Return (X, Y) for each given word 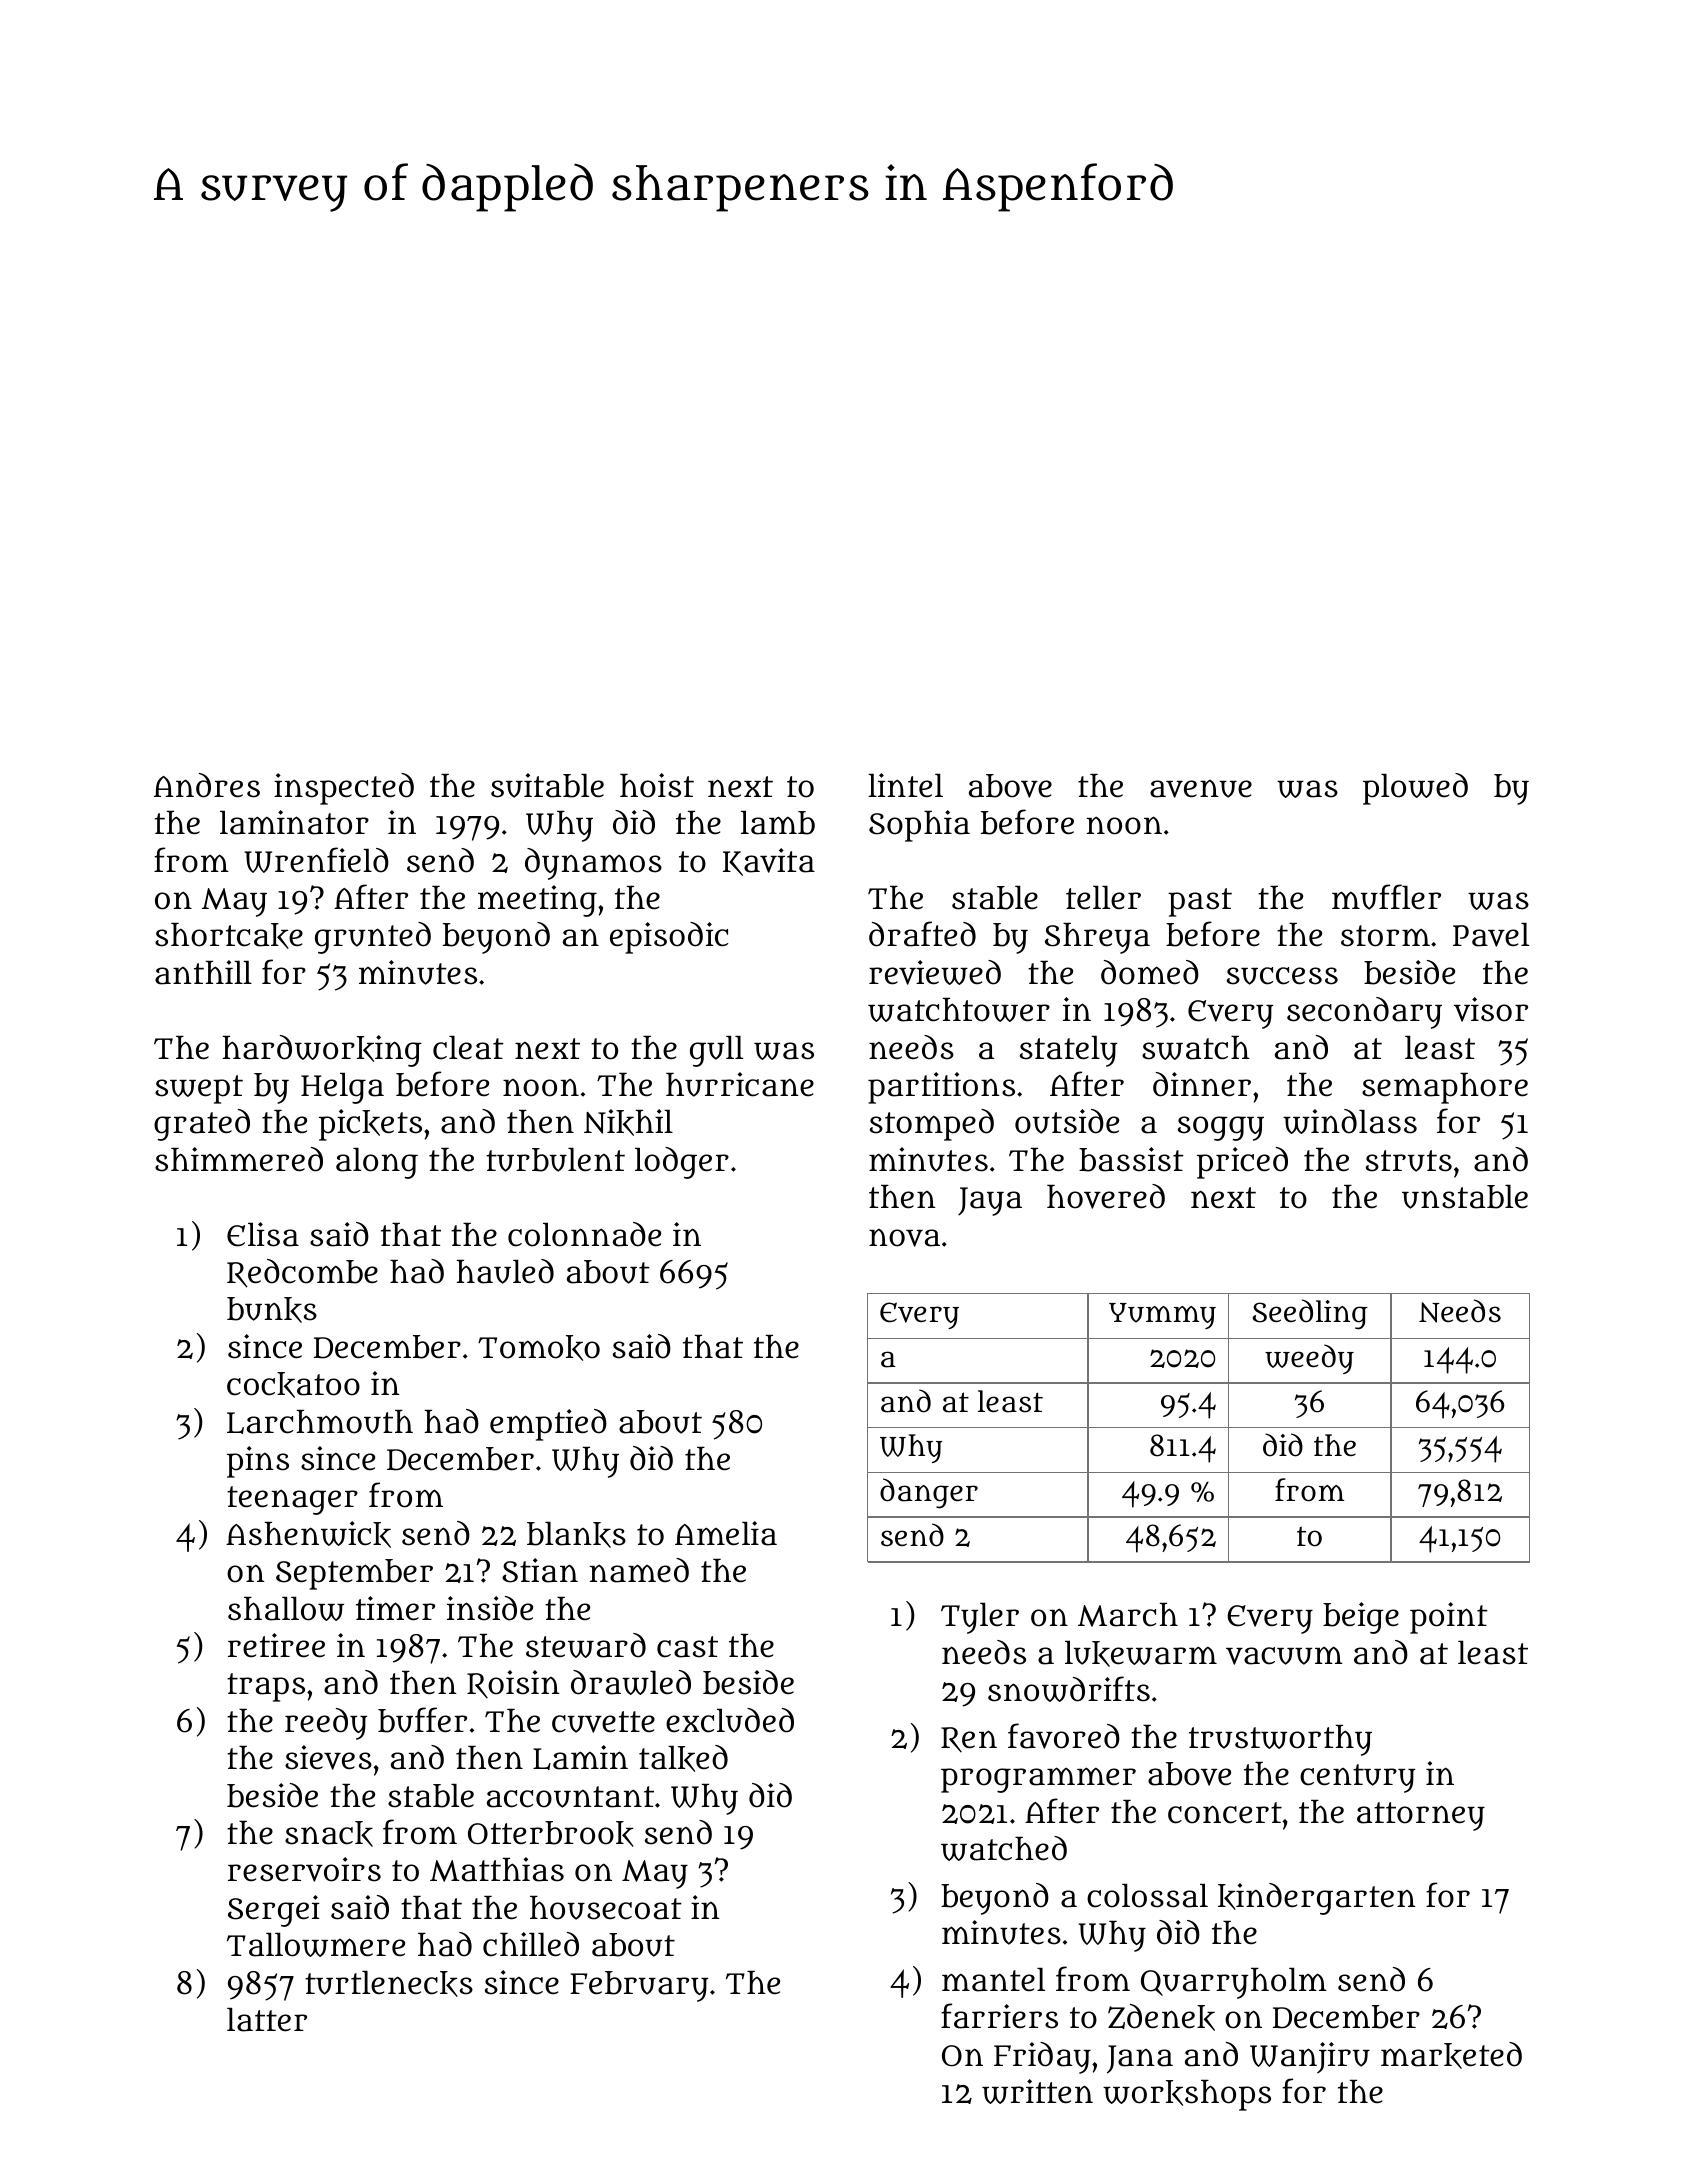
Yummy (1162, 1316)
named (639, 1570)
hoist (657, 785)
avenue (1201, 789)
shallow (286, 1609)
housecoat (605, 1908)
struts (1409, 1161)
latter (267, 2020)
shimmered (239, 1159)
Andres (207, 785)
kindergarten (1317, 1899)
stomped (932, 1125)
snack (329, 1834)
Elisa (263, 1234)
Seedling (1310, 1314)
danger (929, 1493)
